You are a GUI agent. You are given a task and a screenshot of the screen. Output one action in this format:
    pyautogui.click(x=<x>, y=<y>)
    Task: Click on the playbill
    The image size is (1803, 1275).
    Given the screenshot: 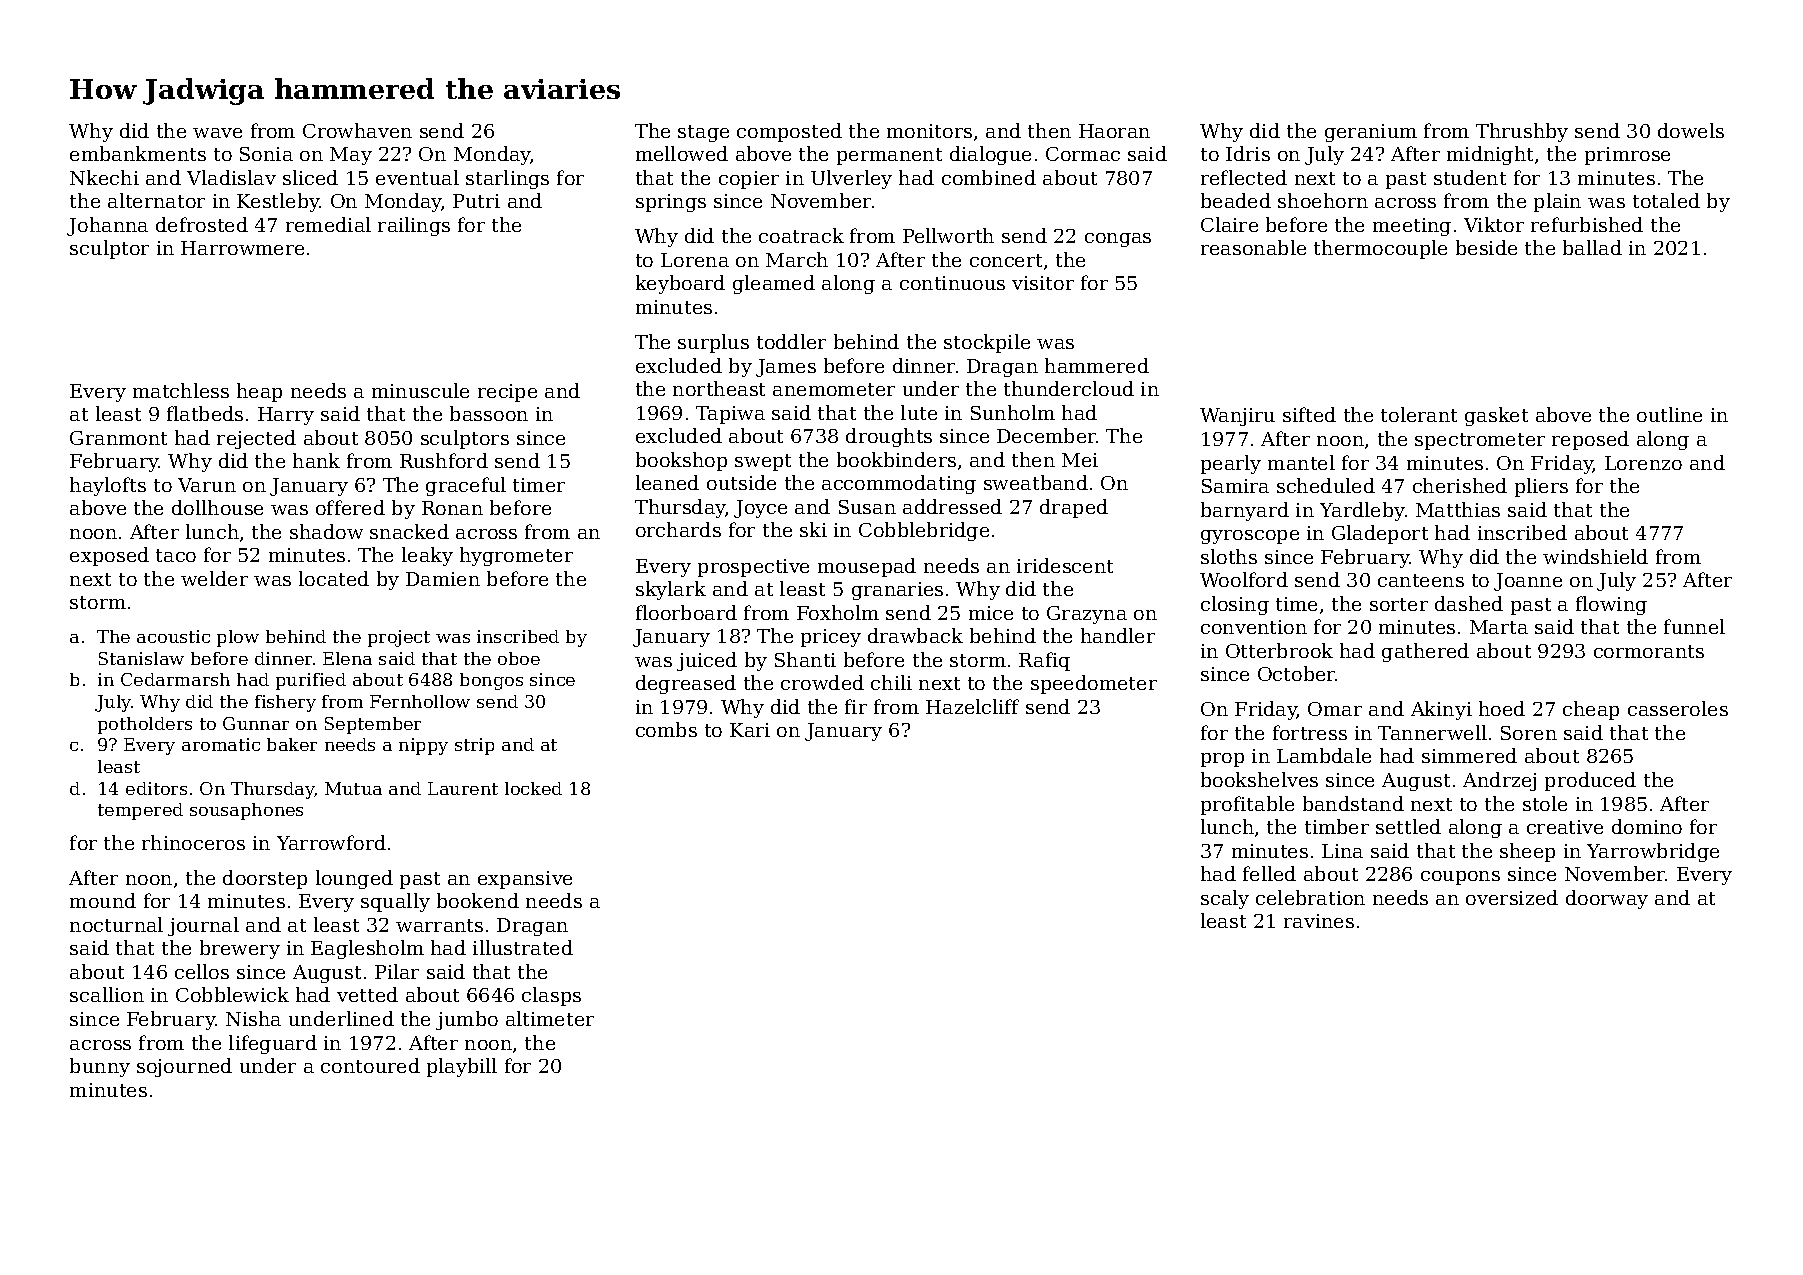 What is the action you would take?
    pyautogui.click(x=462, y=1067)
